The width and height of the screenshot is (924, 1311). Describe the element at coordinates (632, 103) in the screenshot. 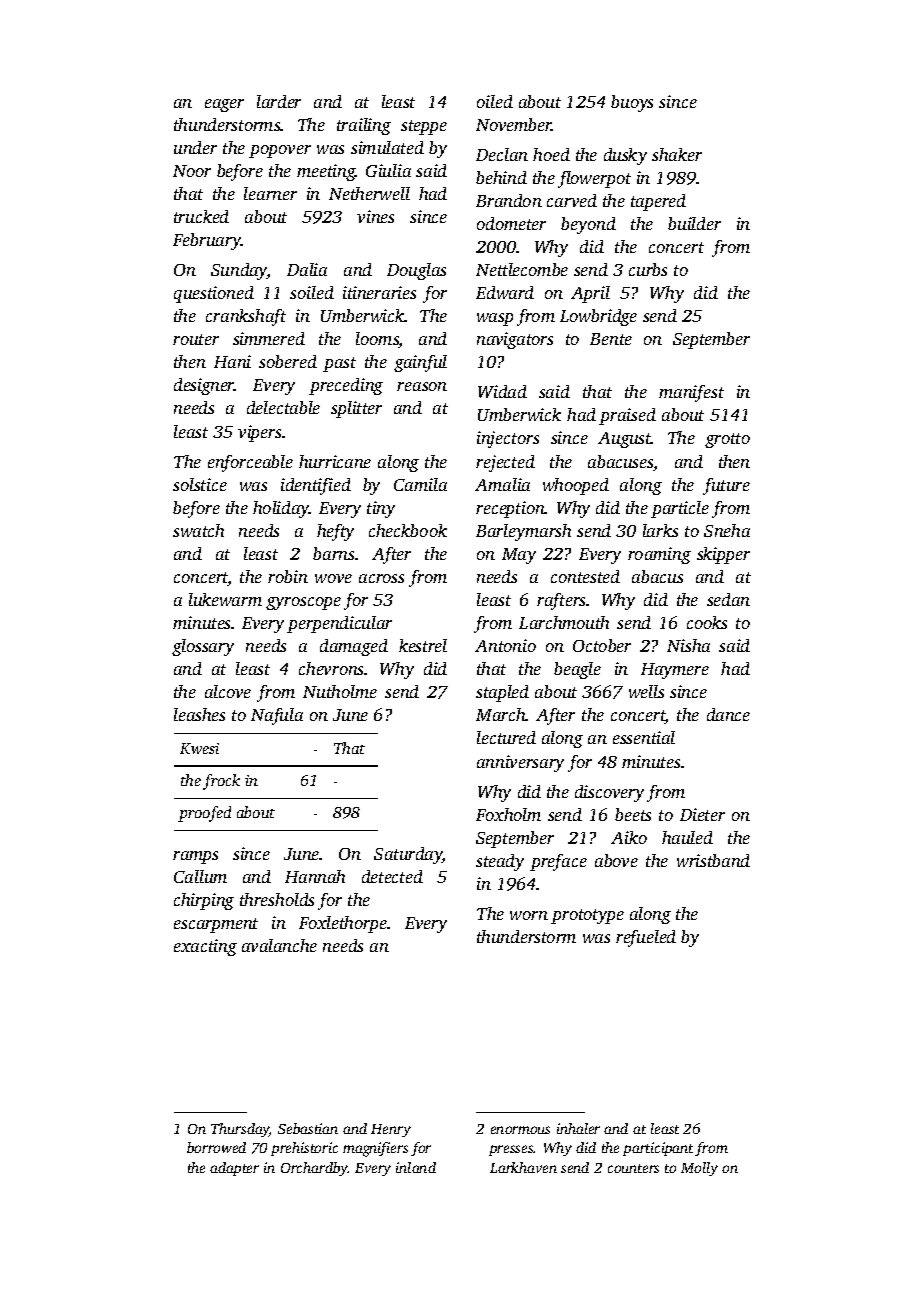

I see `buoys` at that location.
